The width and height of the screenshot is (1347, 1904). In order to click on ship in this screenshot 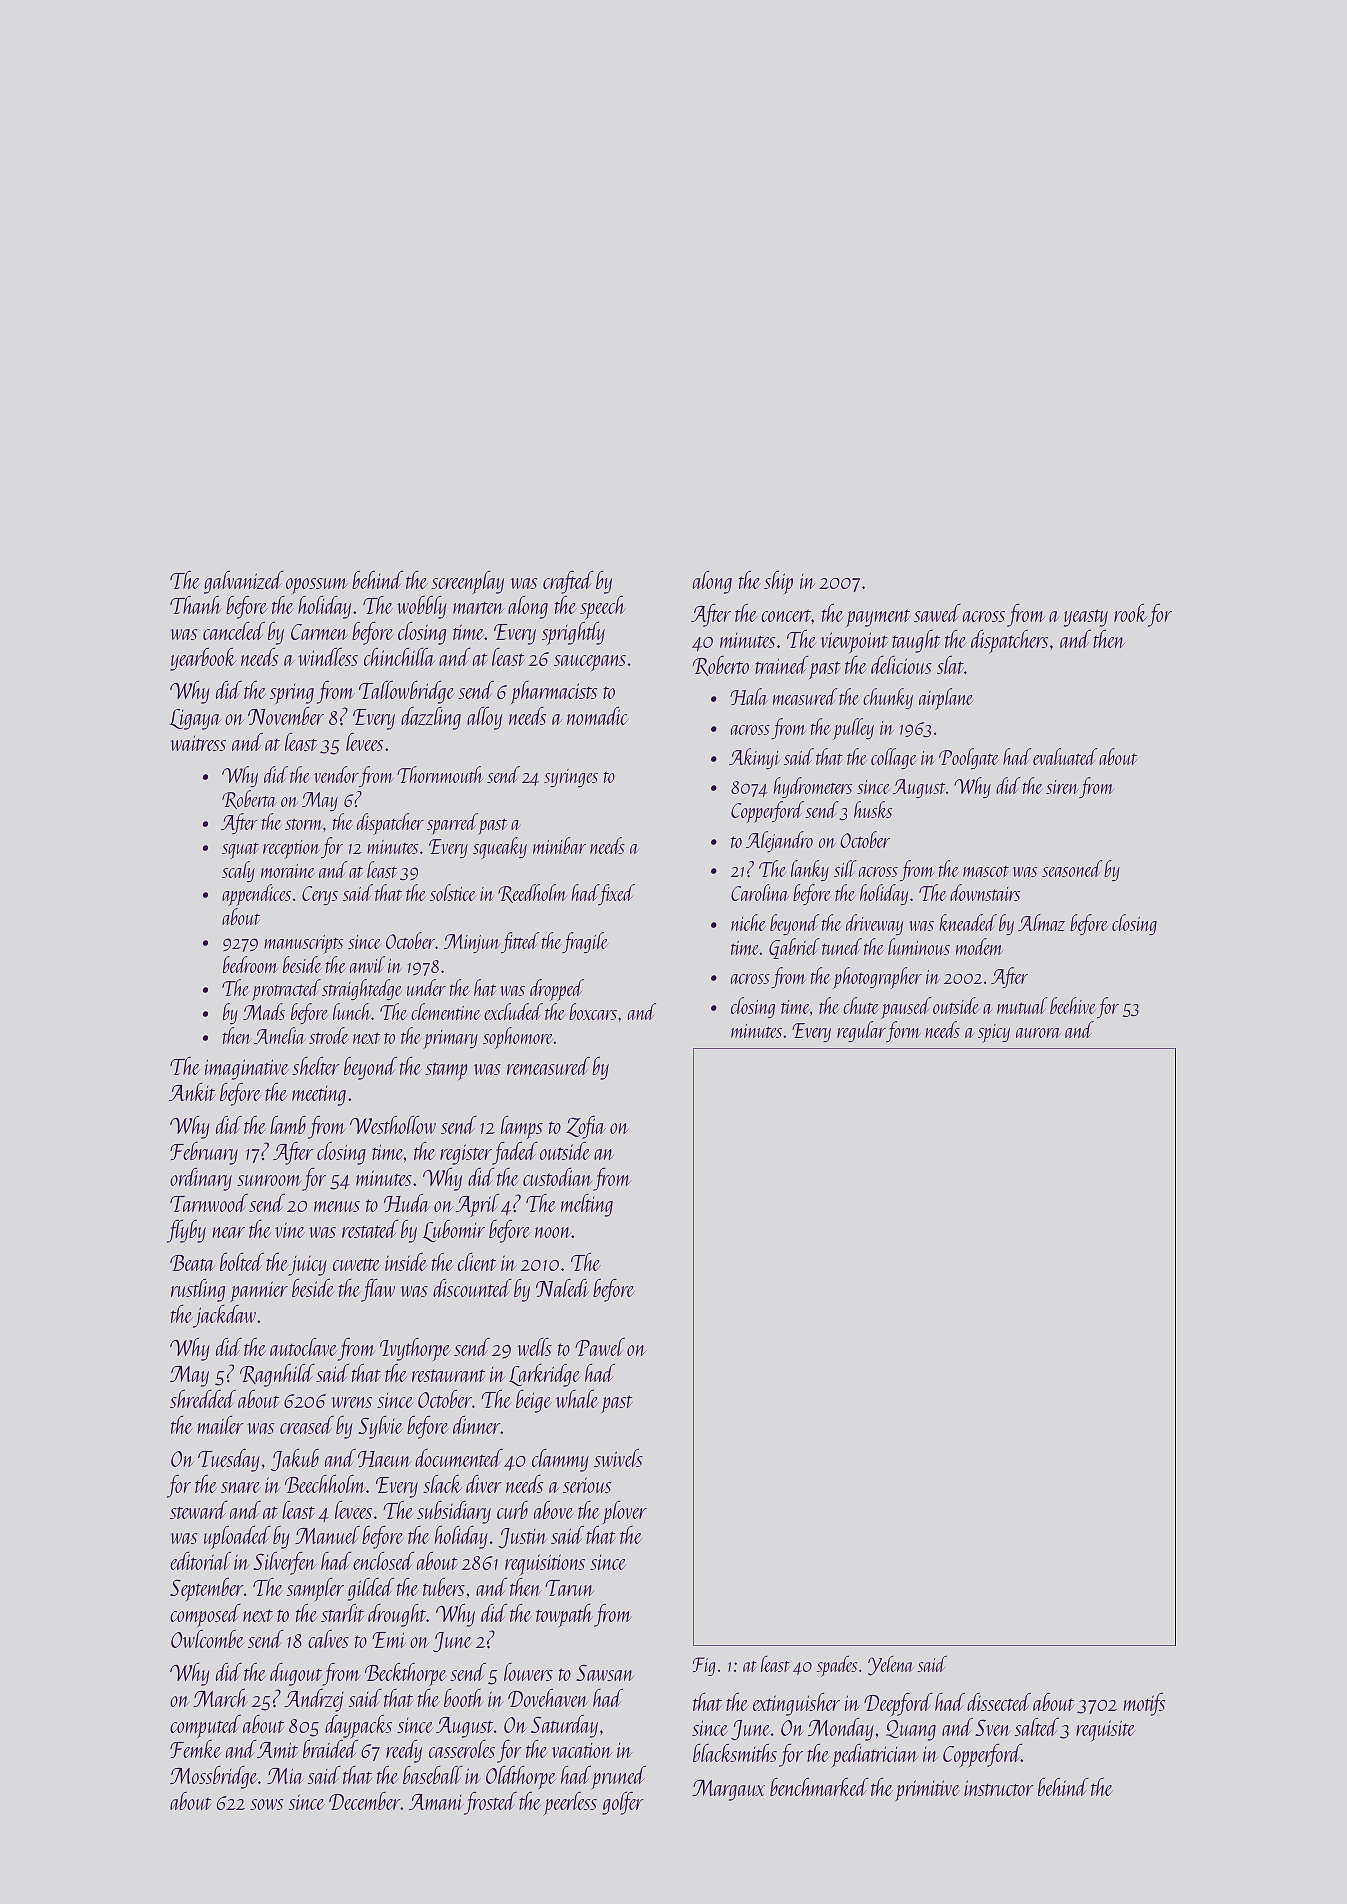, I will do `click(778, 582)`.
